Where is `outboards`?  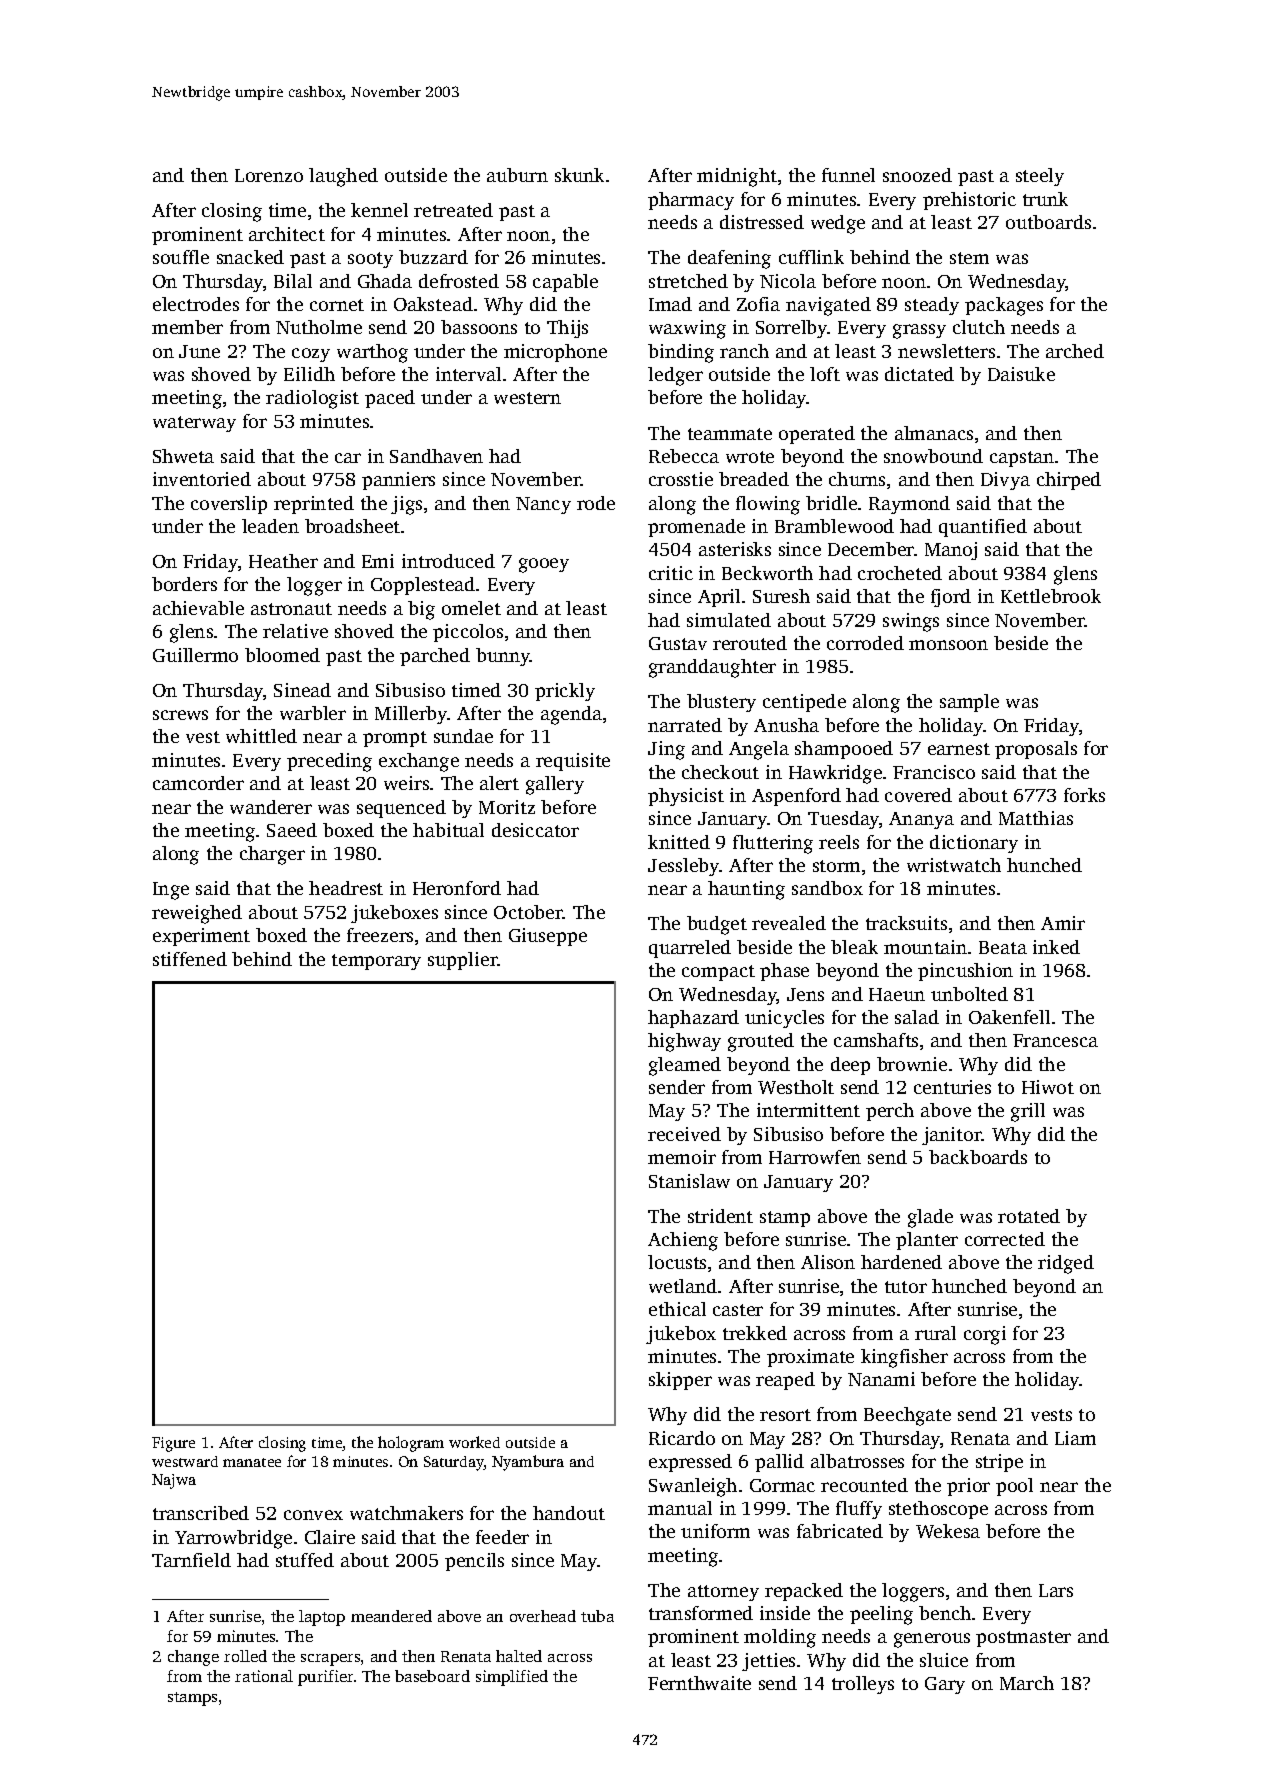
outboards is located at coordinates (1048, 222).
